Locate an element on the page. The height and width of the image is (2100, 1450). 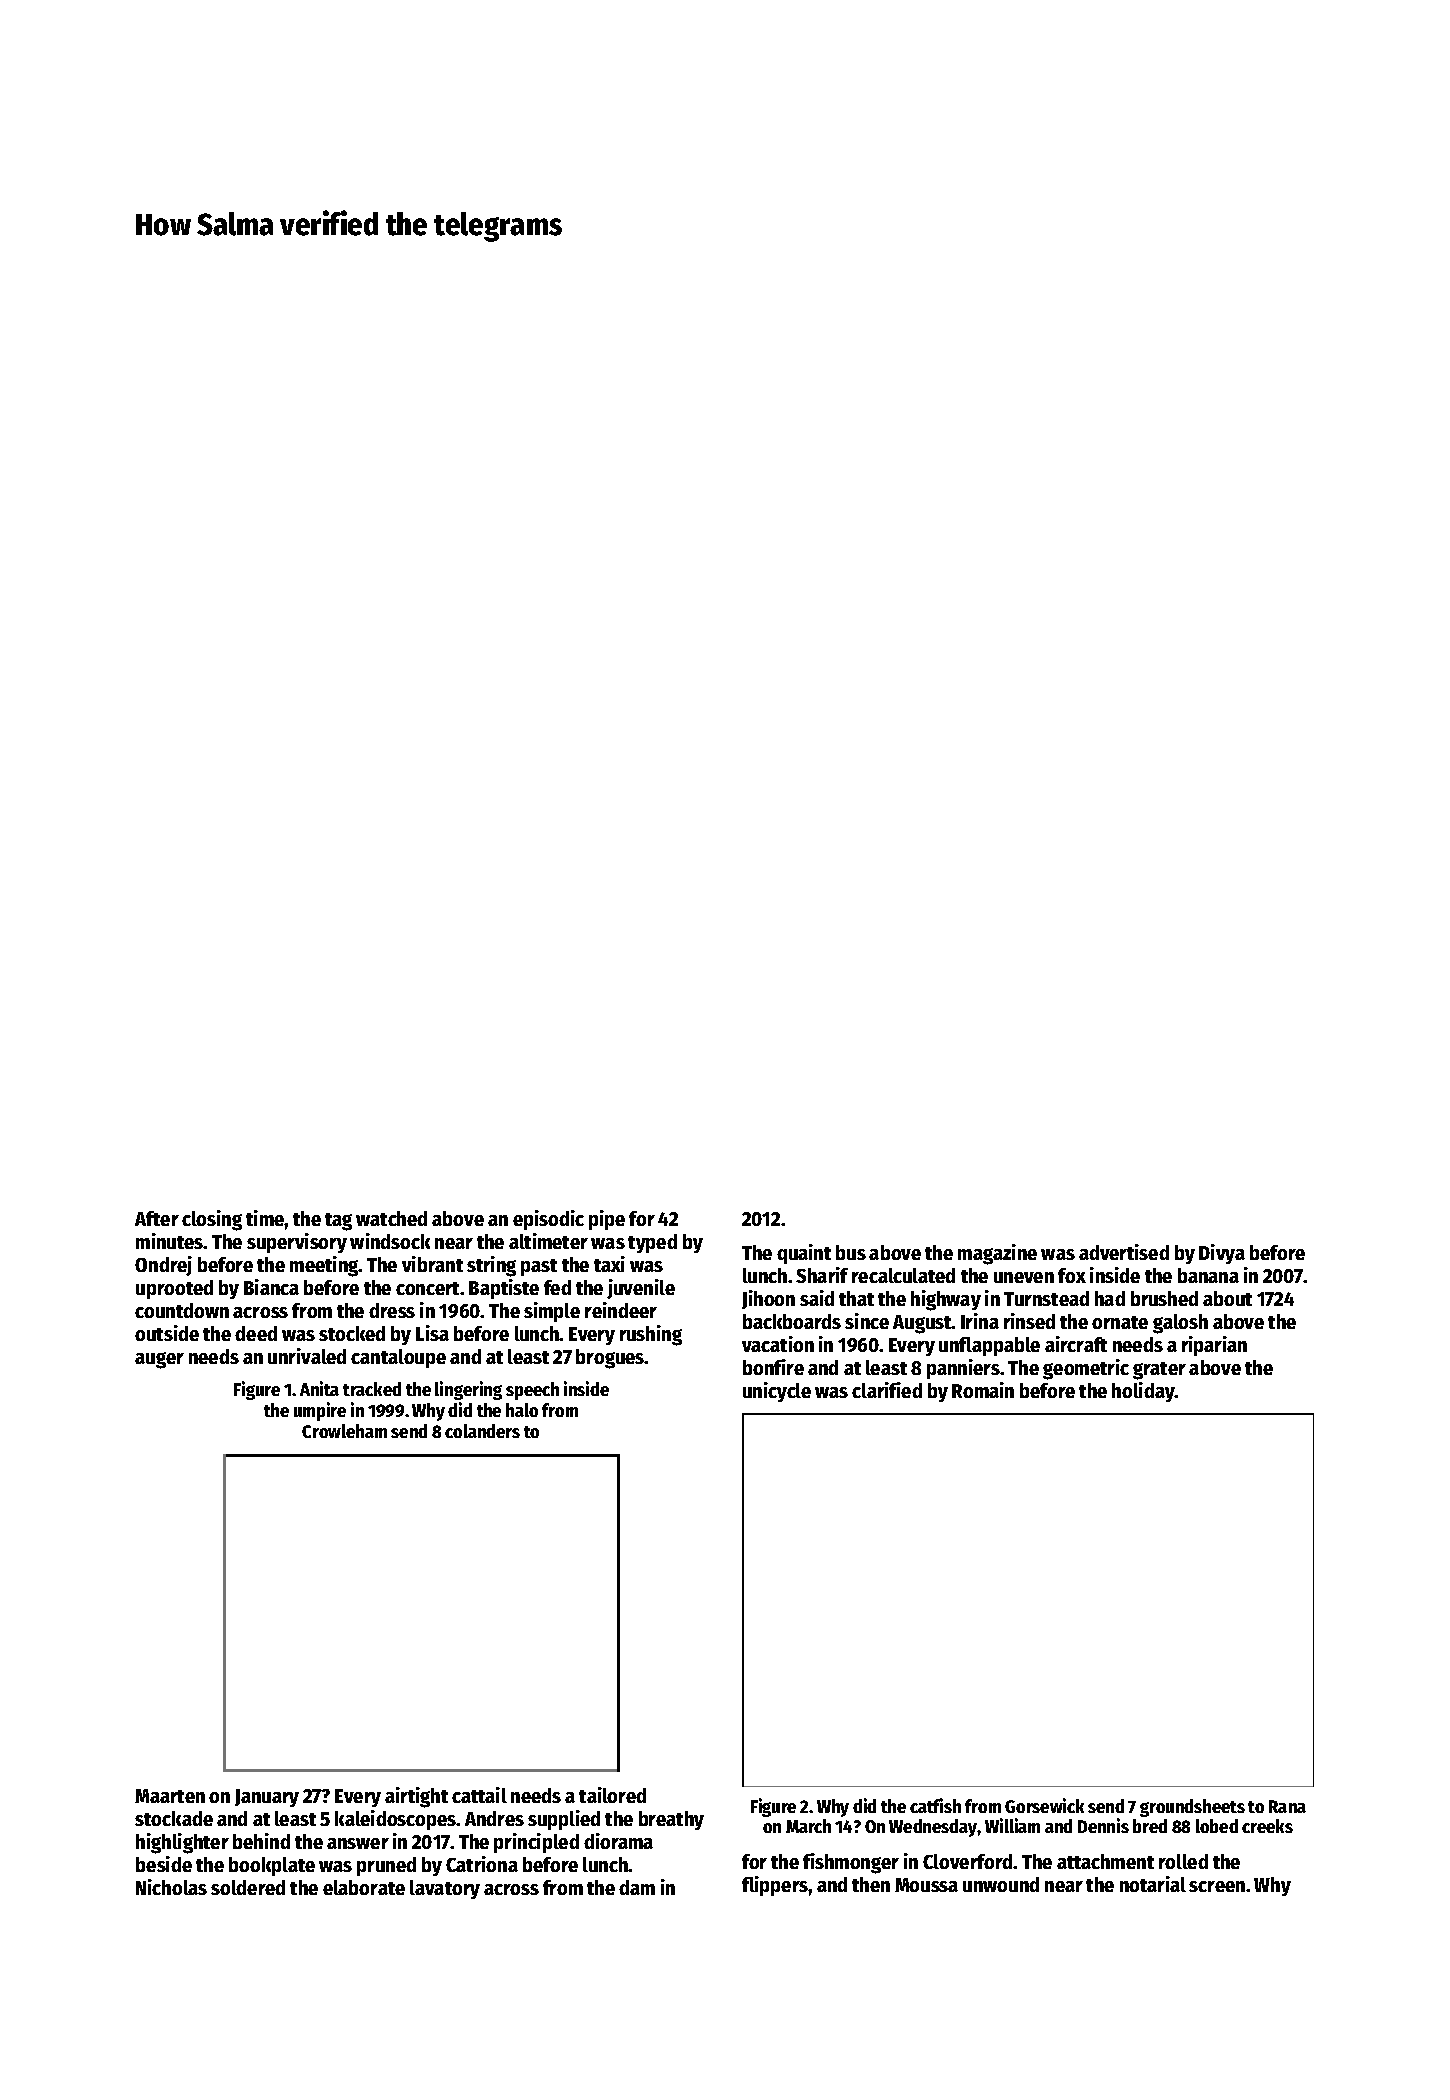
grater is located at coordinates (1159, 1371).
